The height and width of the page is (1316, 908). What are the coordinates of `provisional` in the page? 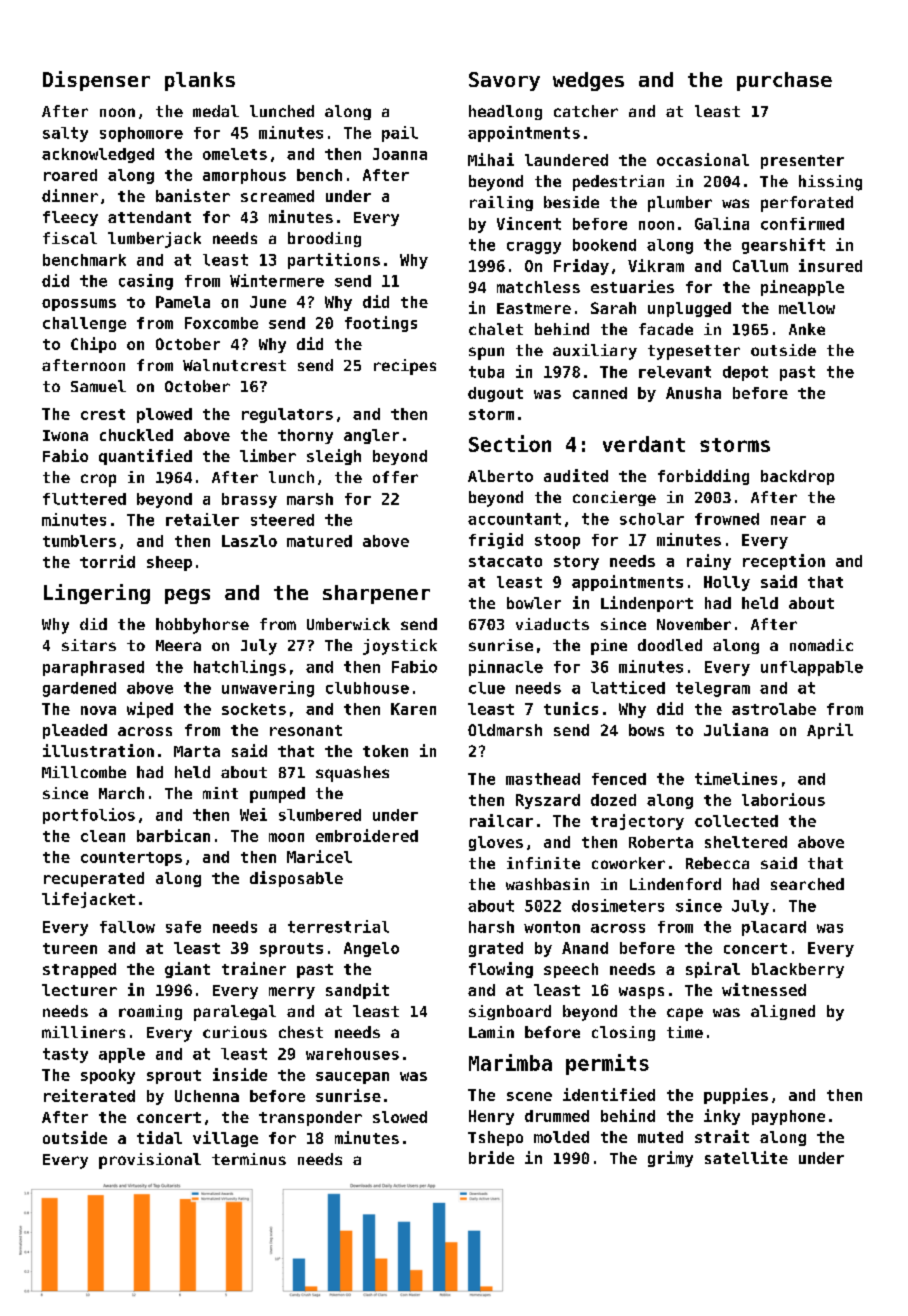 It's located at (150, 1161).
